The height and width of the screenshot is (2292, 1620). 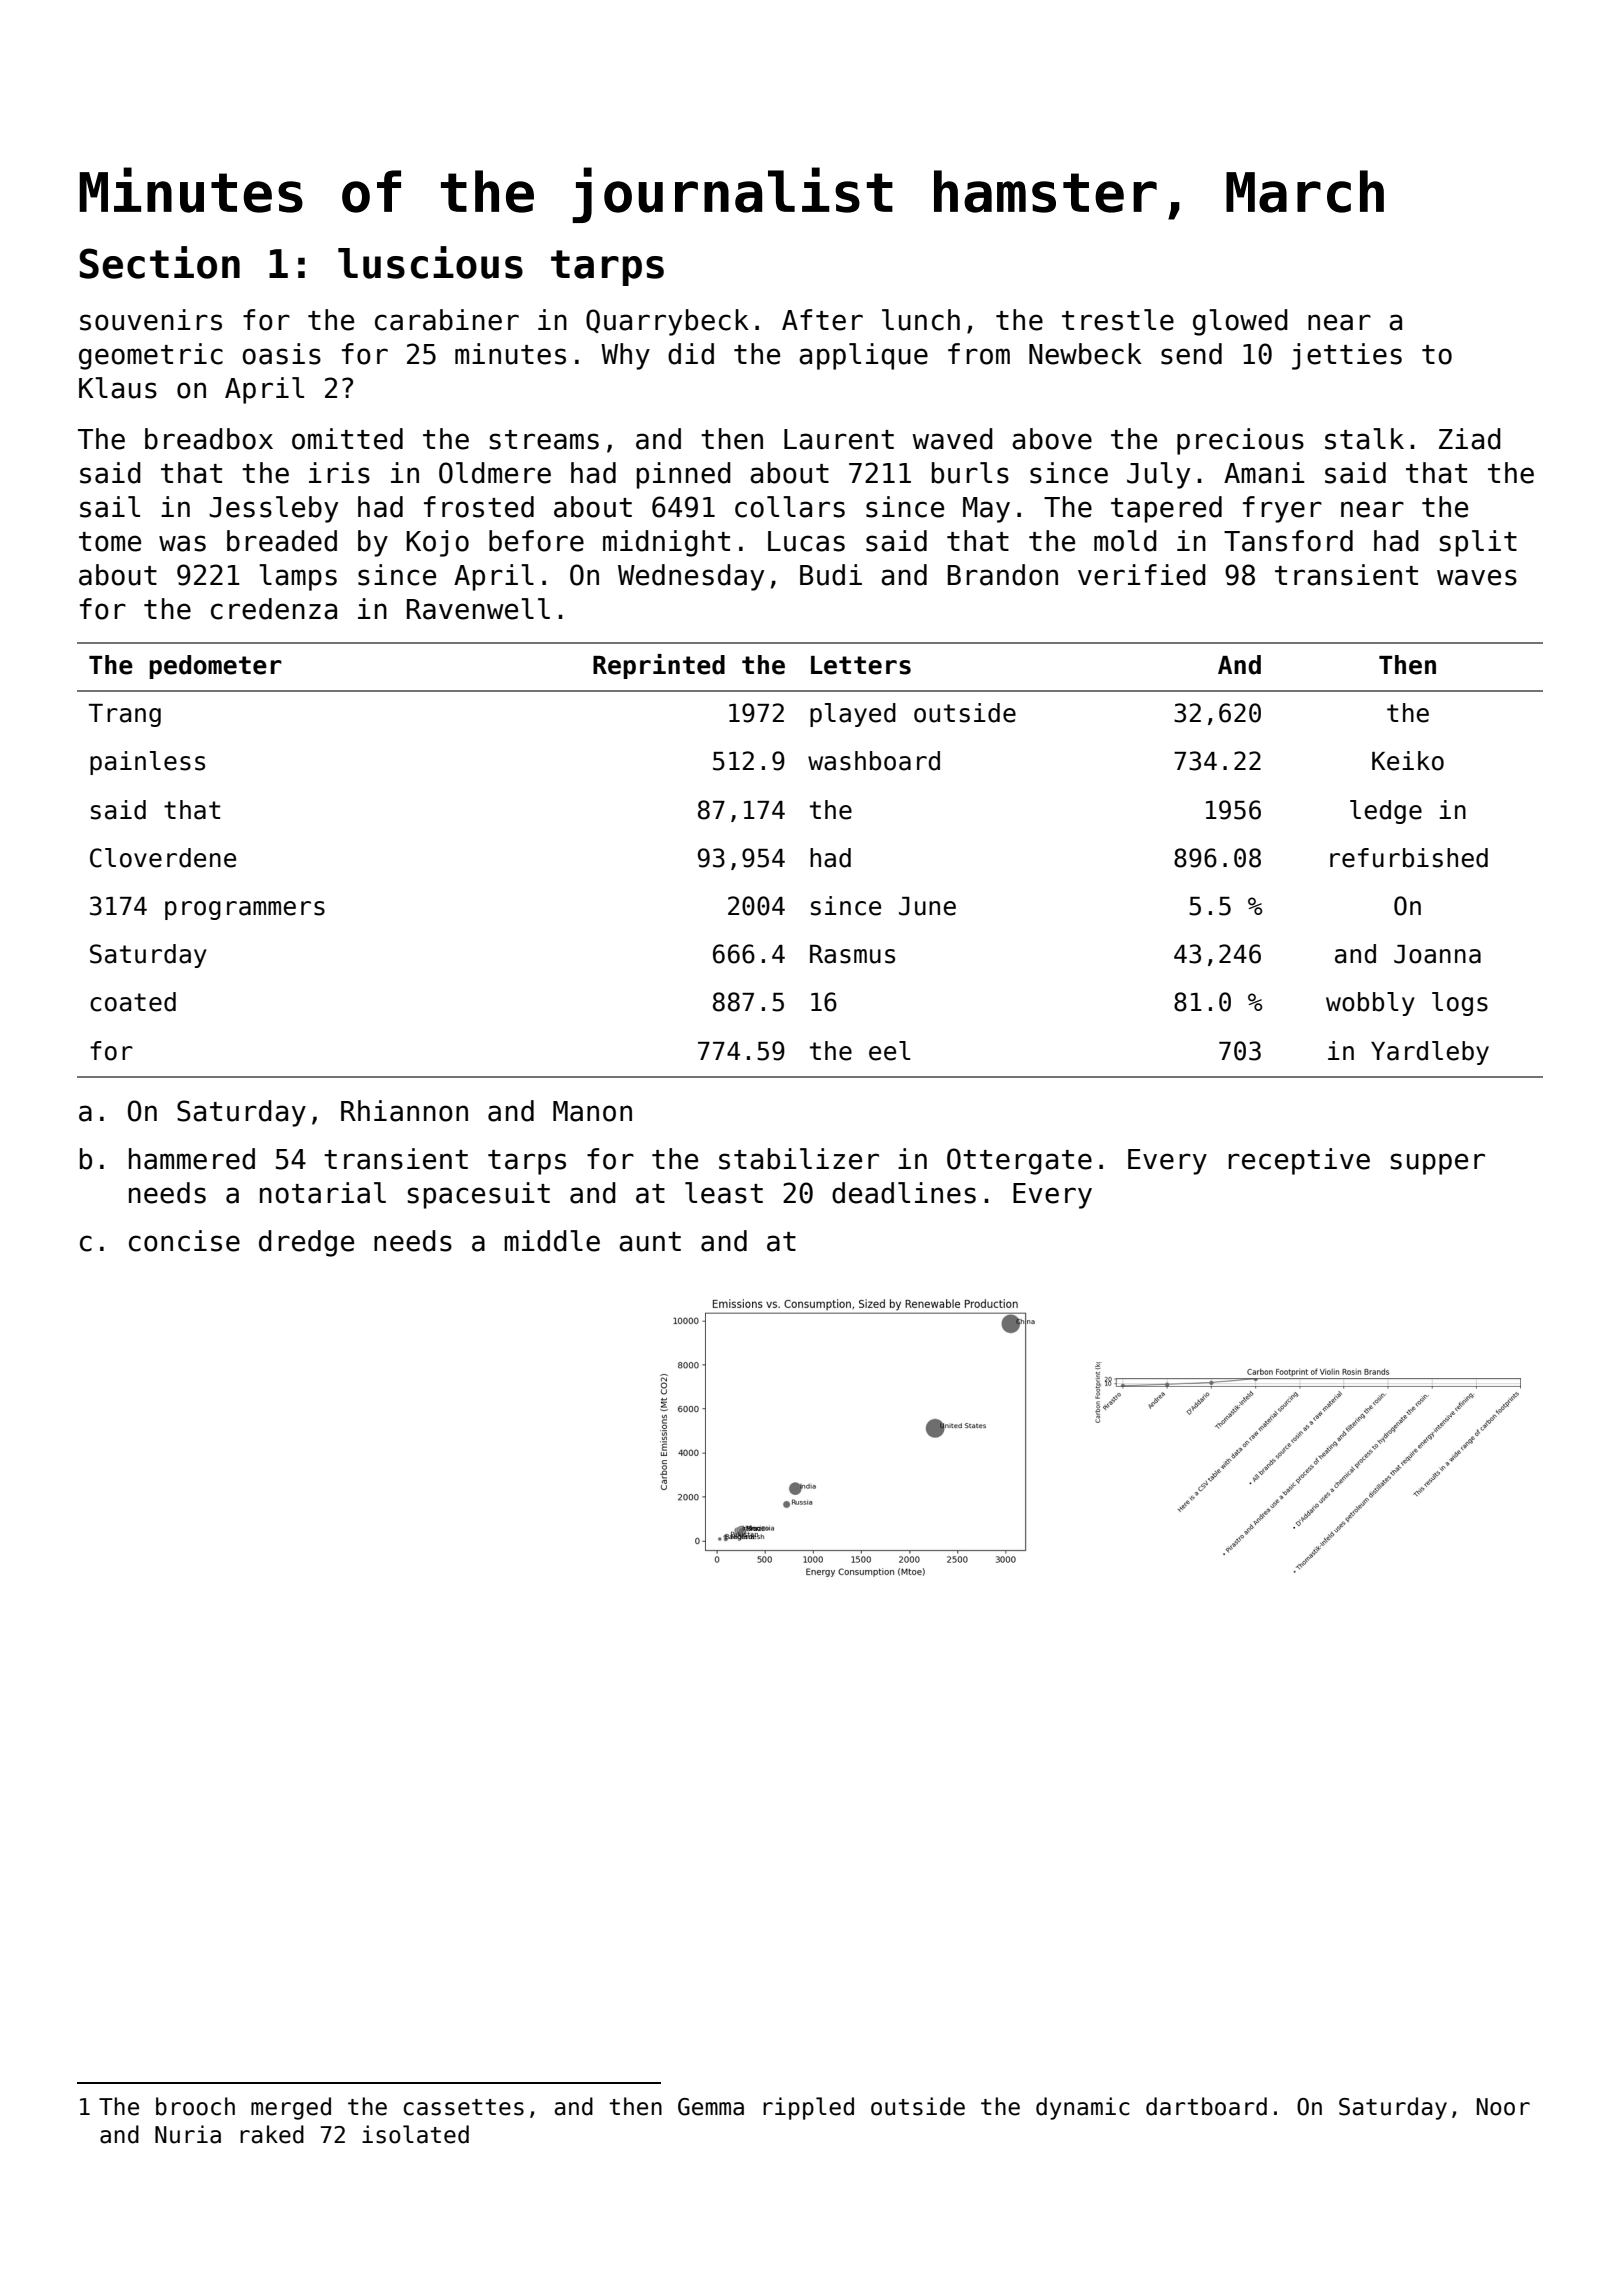 I want to click on Nuria, so click(x=188, y=2134).
